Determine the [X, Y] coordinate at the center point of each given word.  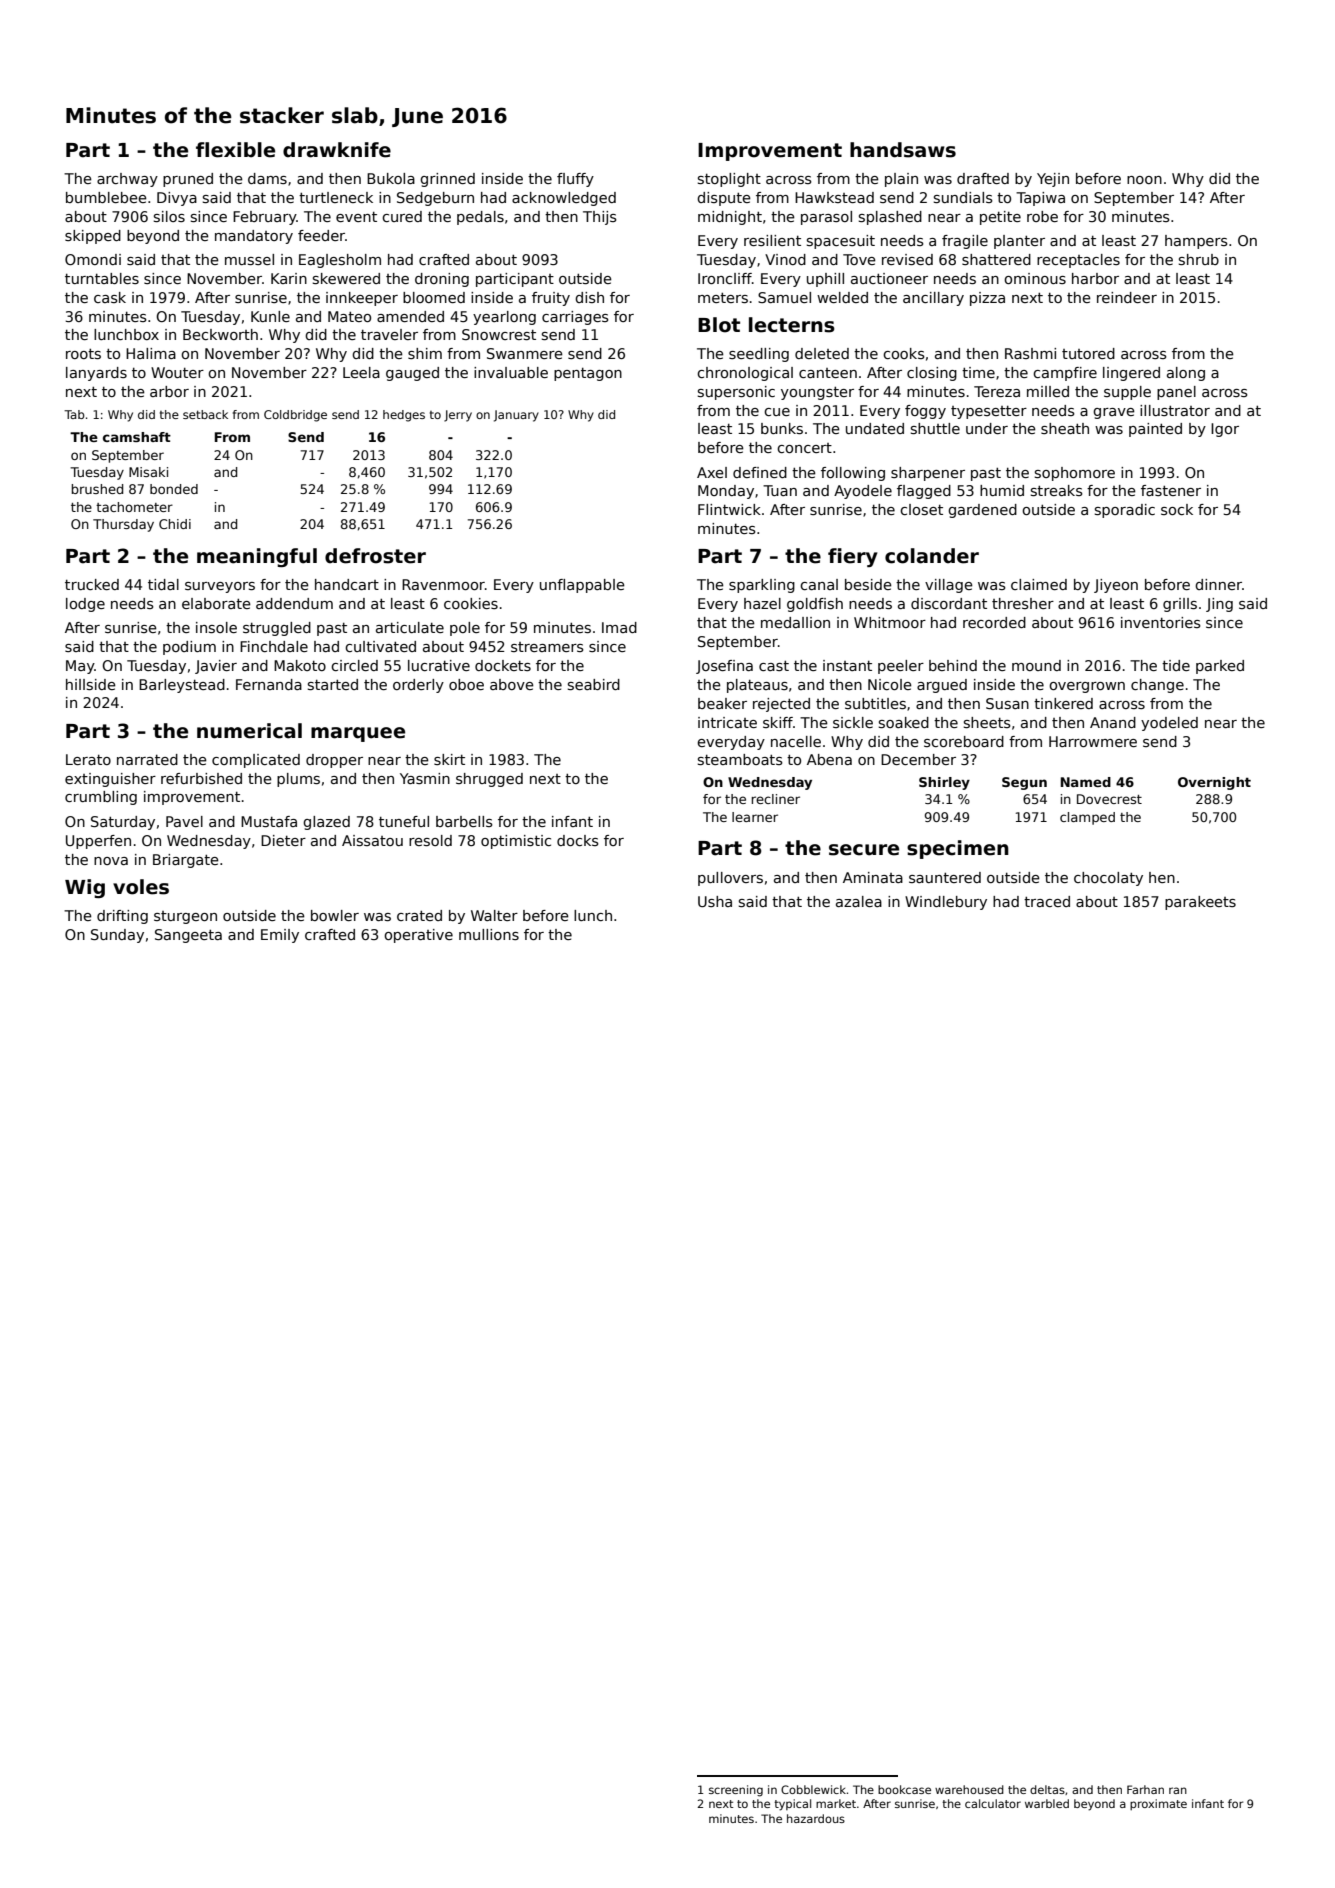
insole [216, 627]
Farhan [1145, 1789]
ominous [1035, 278]
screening [736, 1791]
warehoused [969, 1789]
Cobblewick [813, 1789]
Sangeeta [188, 936]
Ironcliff [725, 278]
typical [792, 1805]
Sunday [117, 936]
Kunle [270, 316]
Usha [715, 901]
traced [1047, 901]
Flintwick [729, 509]
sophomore [1075, 474]
